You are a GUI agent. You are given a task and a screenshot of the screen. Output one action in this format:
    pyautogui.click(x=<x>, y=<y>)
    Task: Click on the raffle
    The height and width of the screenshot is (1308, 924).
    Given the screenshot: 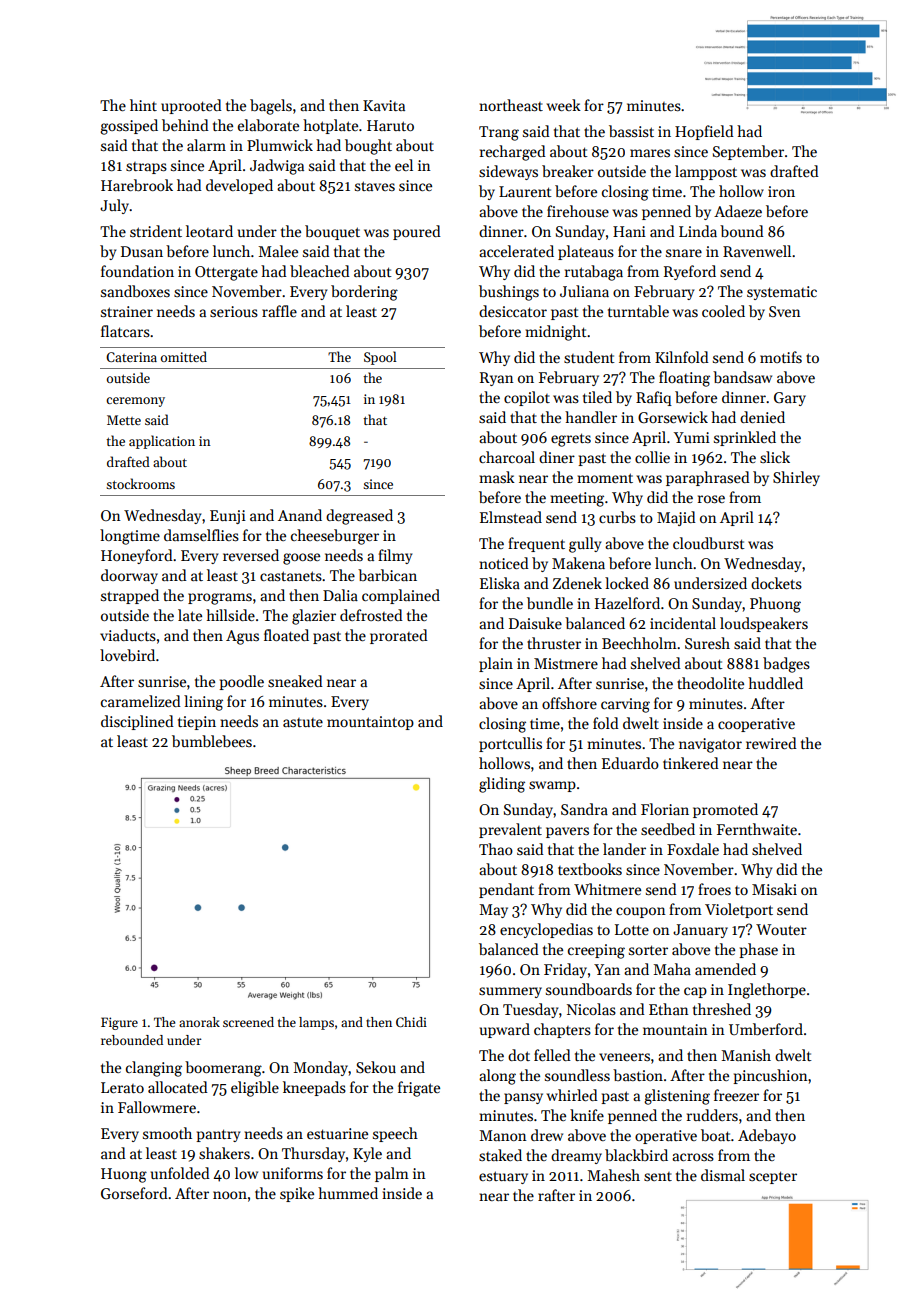 What is the action you would take?
    pyautogui.click(x=279, y=311)
